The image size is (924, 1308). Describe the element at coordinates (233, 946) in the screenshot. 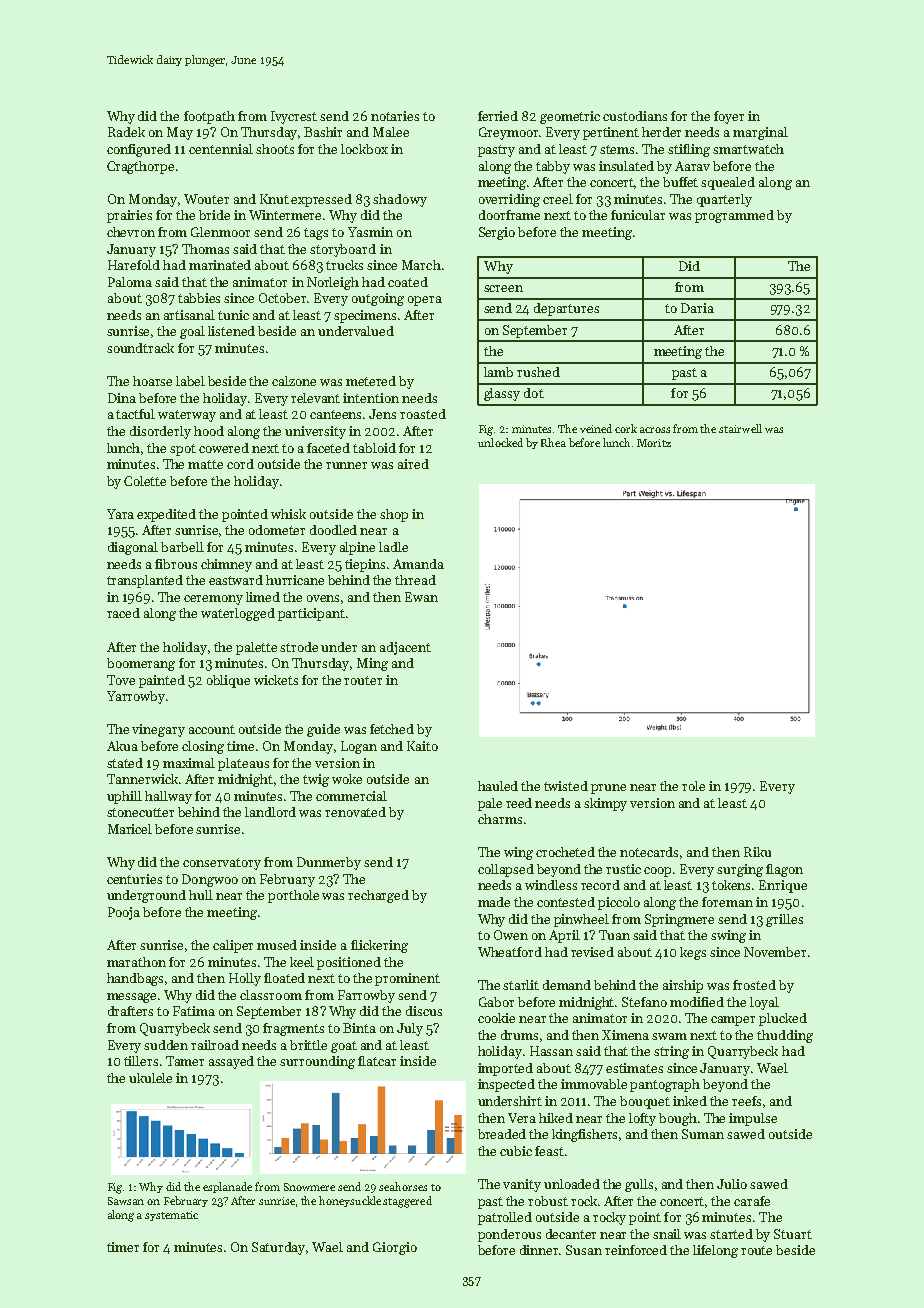

I see `caliper` at that location.
